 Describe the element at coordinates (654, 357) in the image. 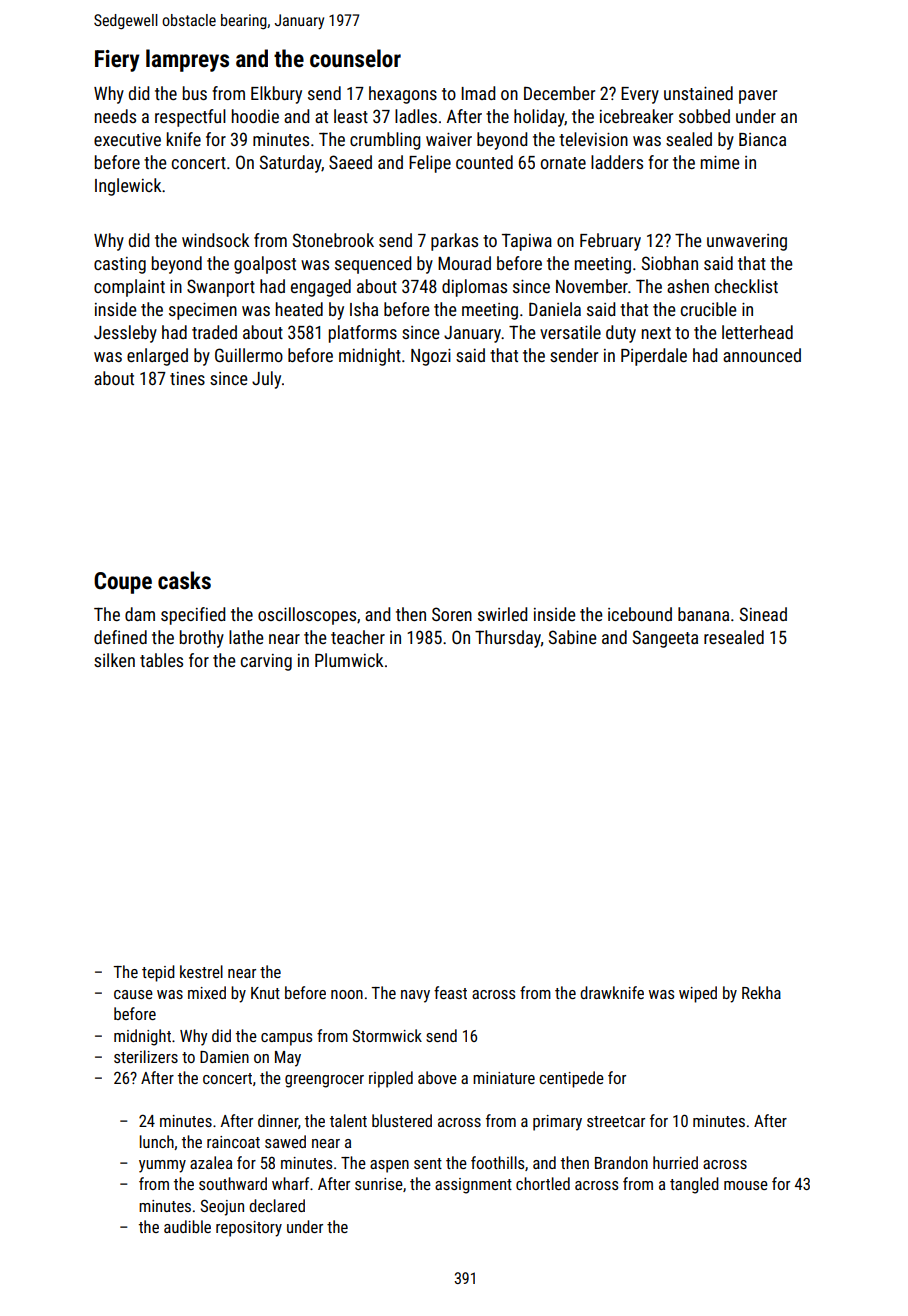

I see `Piperdale` at that location.
